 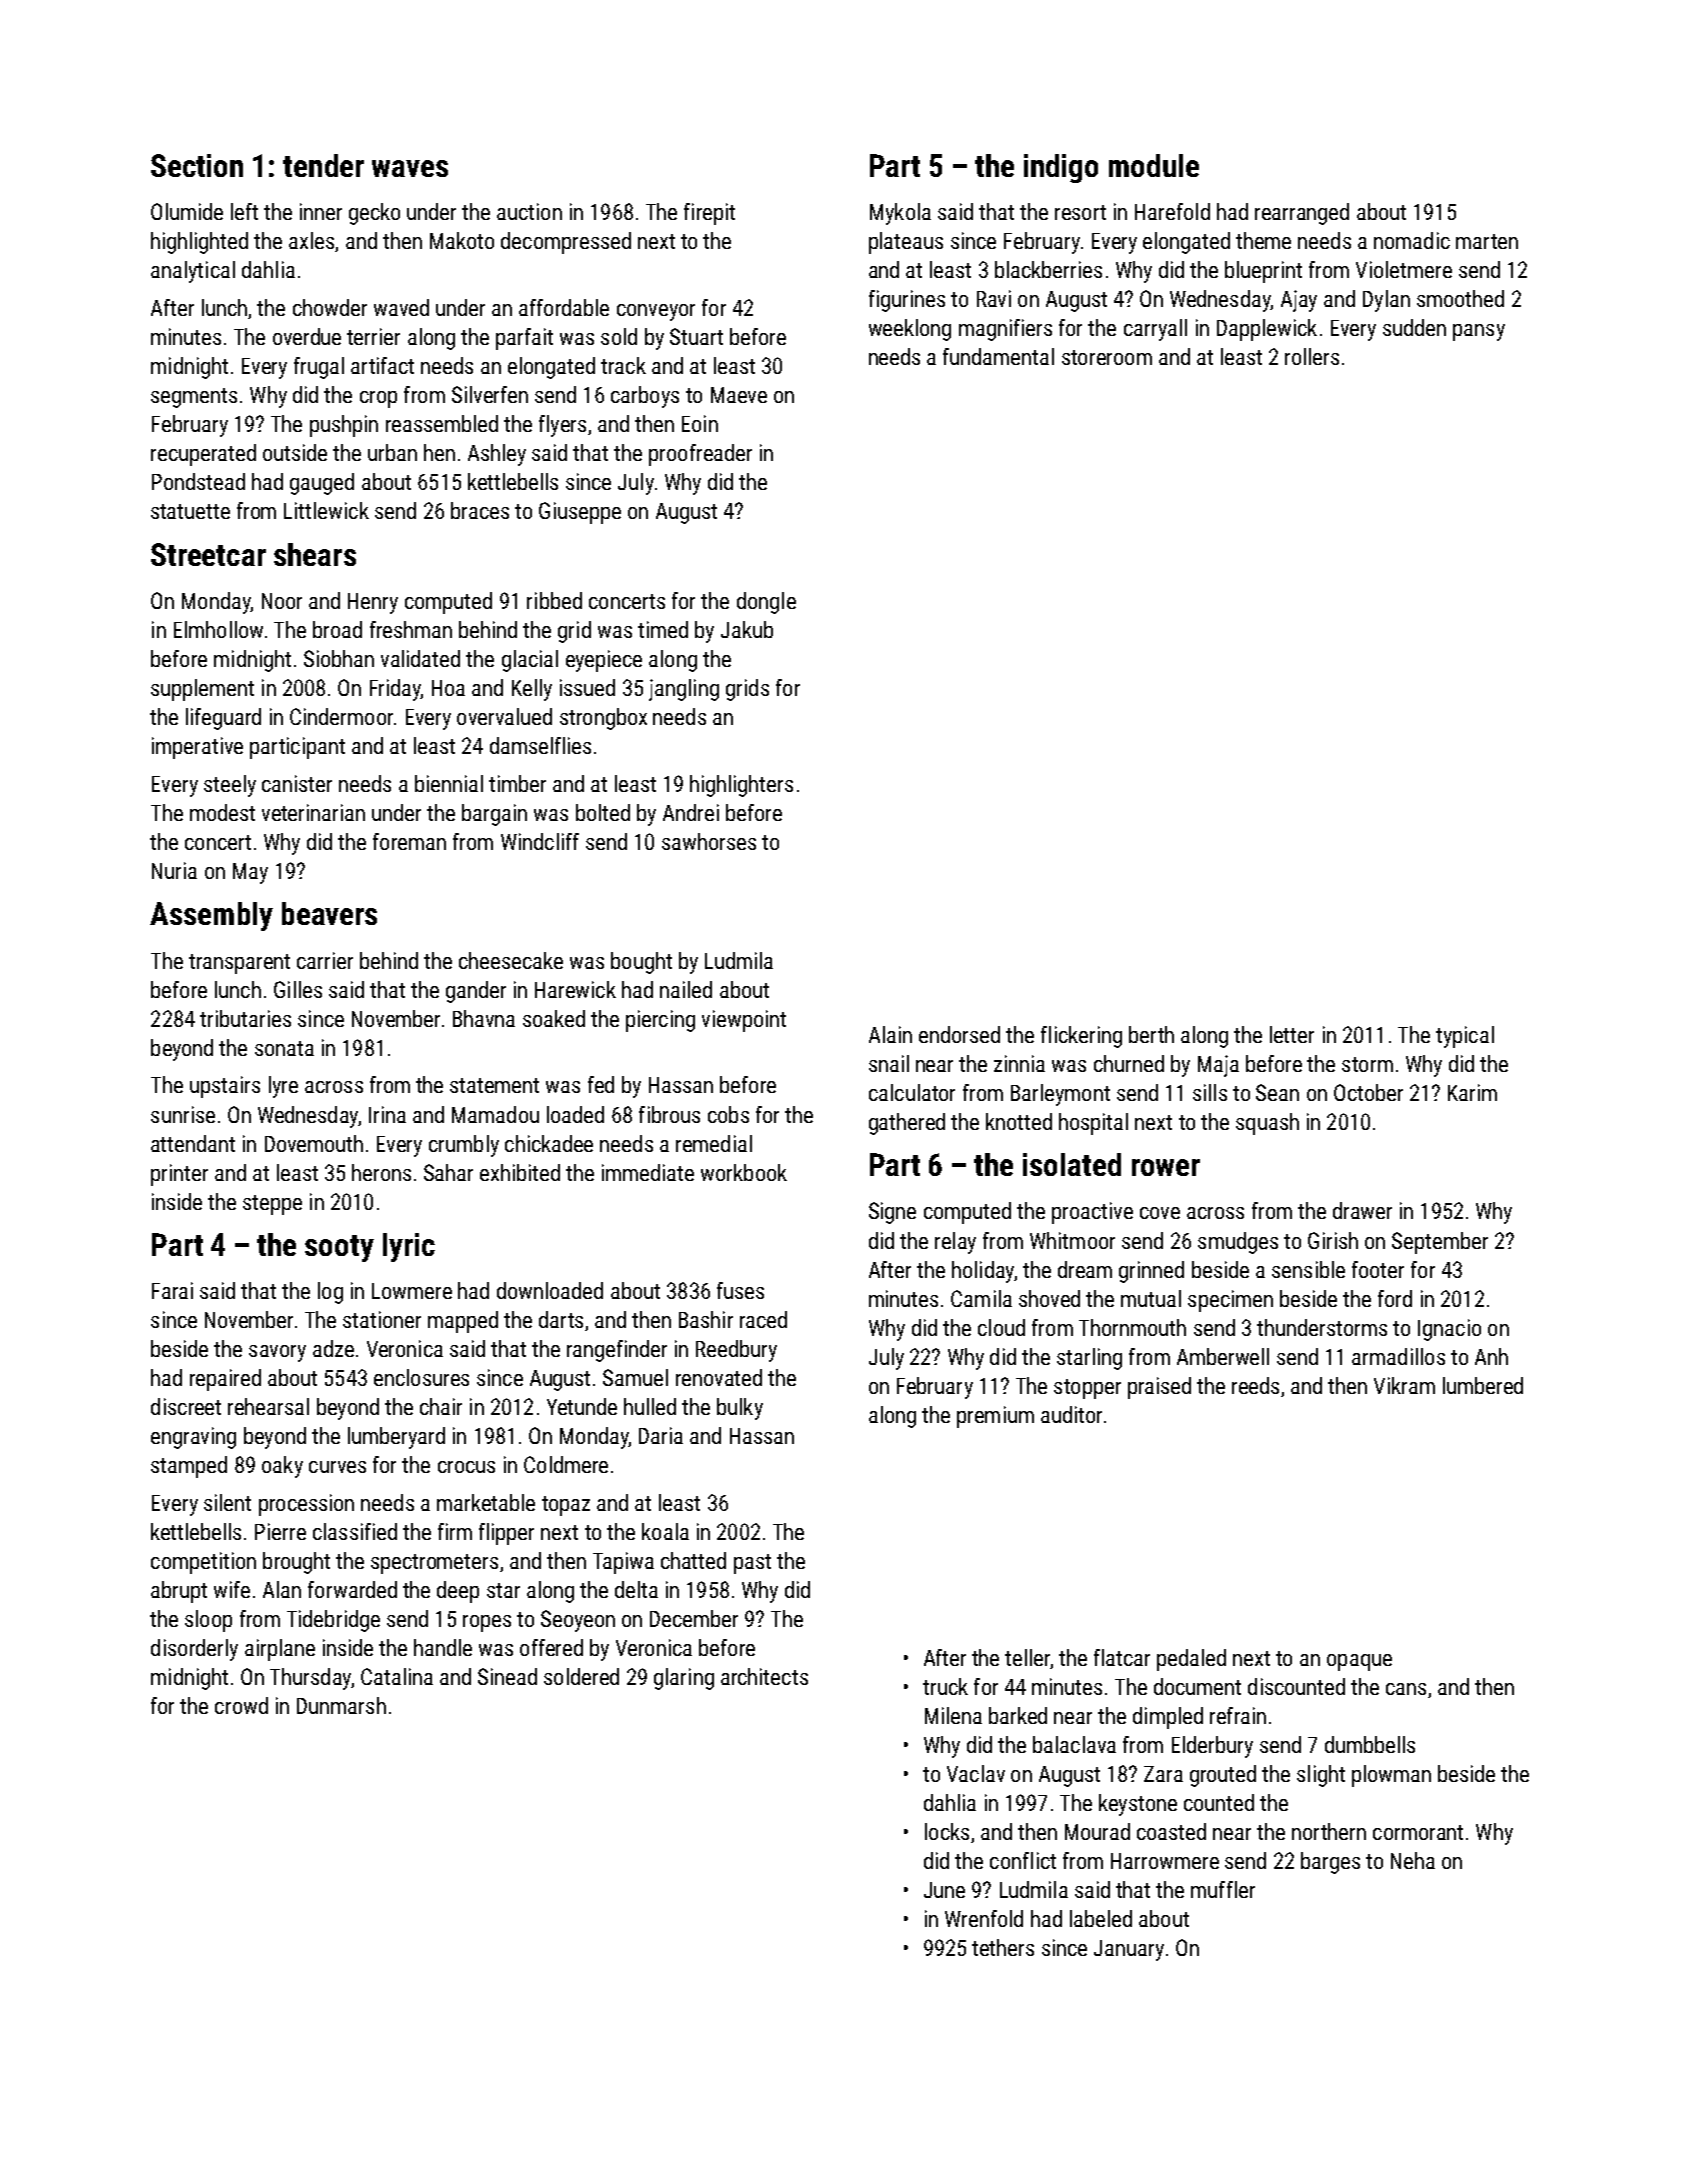 I want to click on letter, so click(x=1292, y=1034).
